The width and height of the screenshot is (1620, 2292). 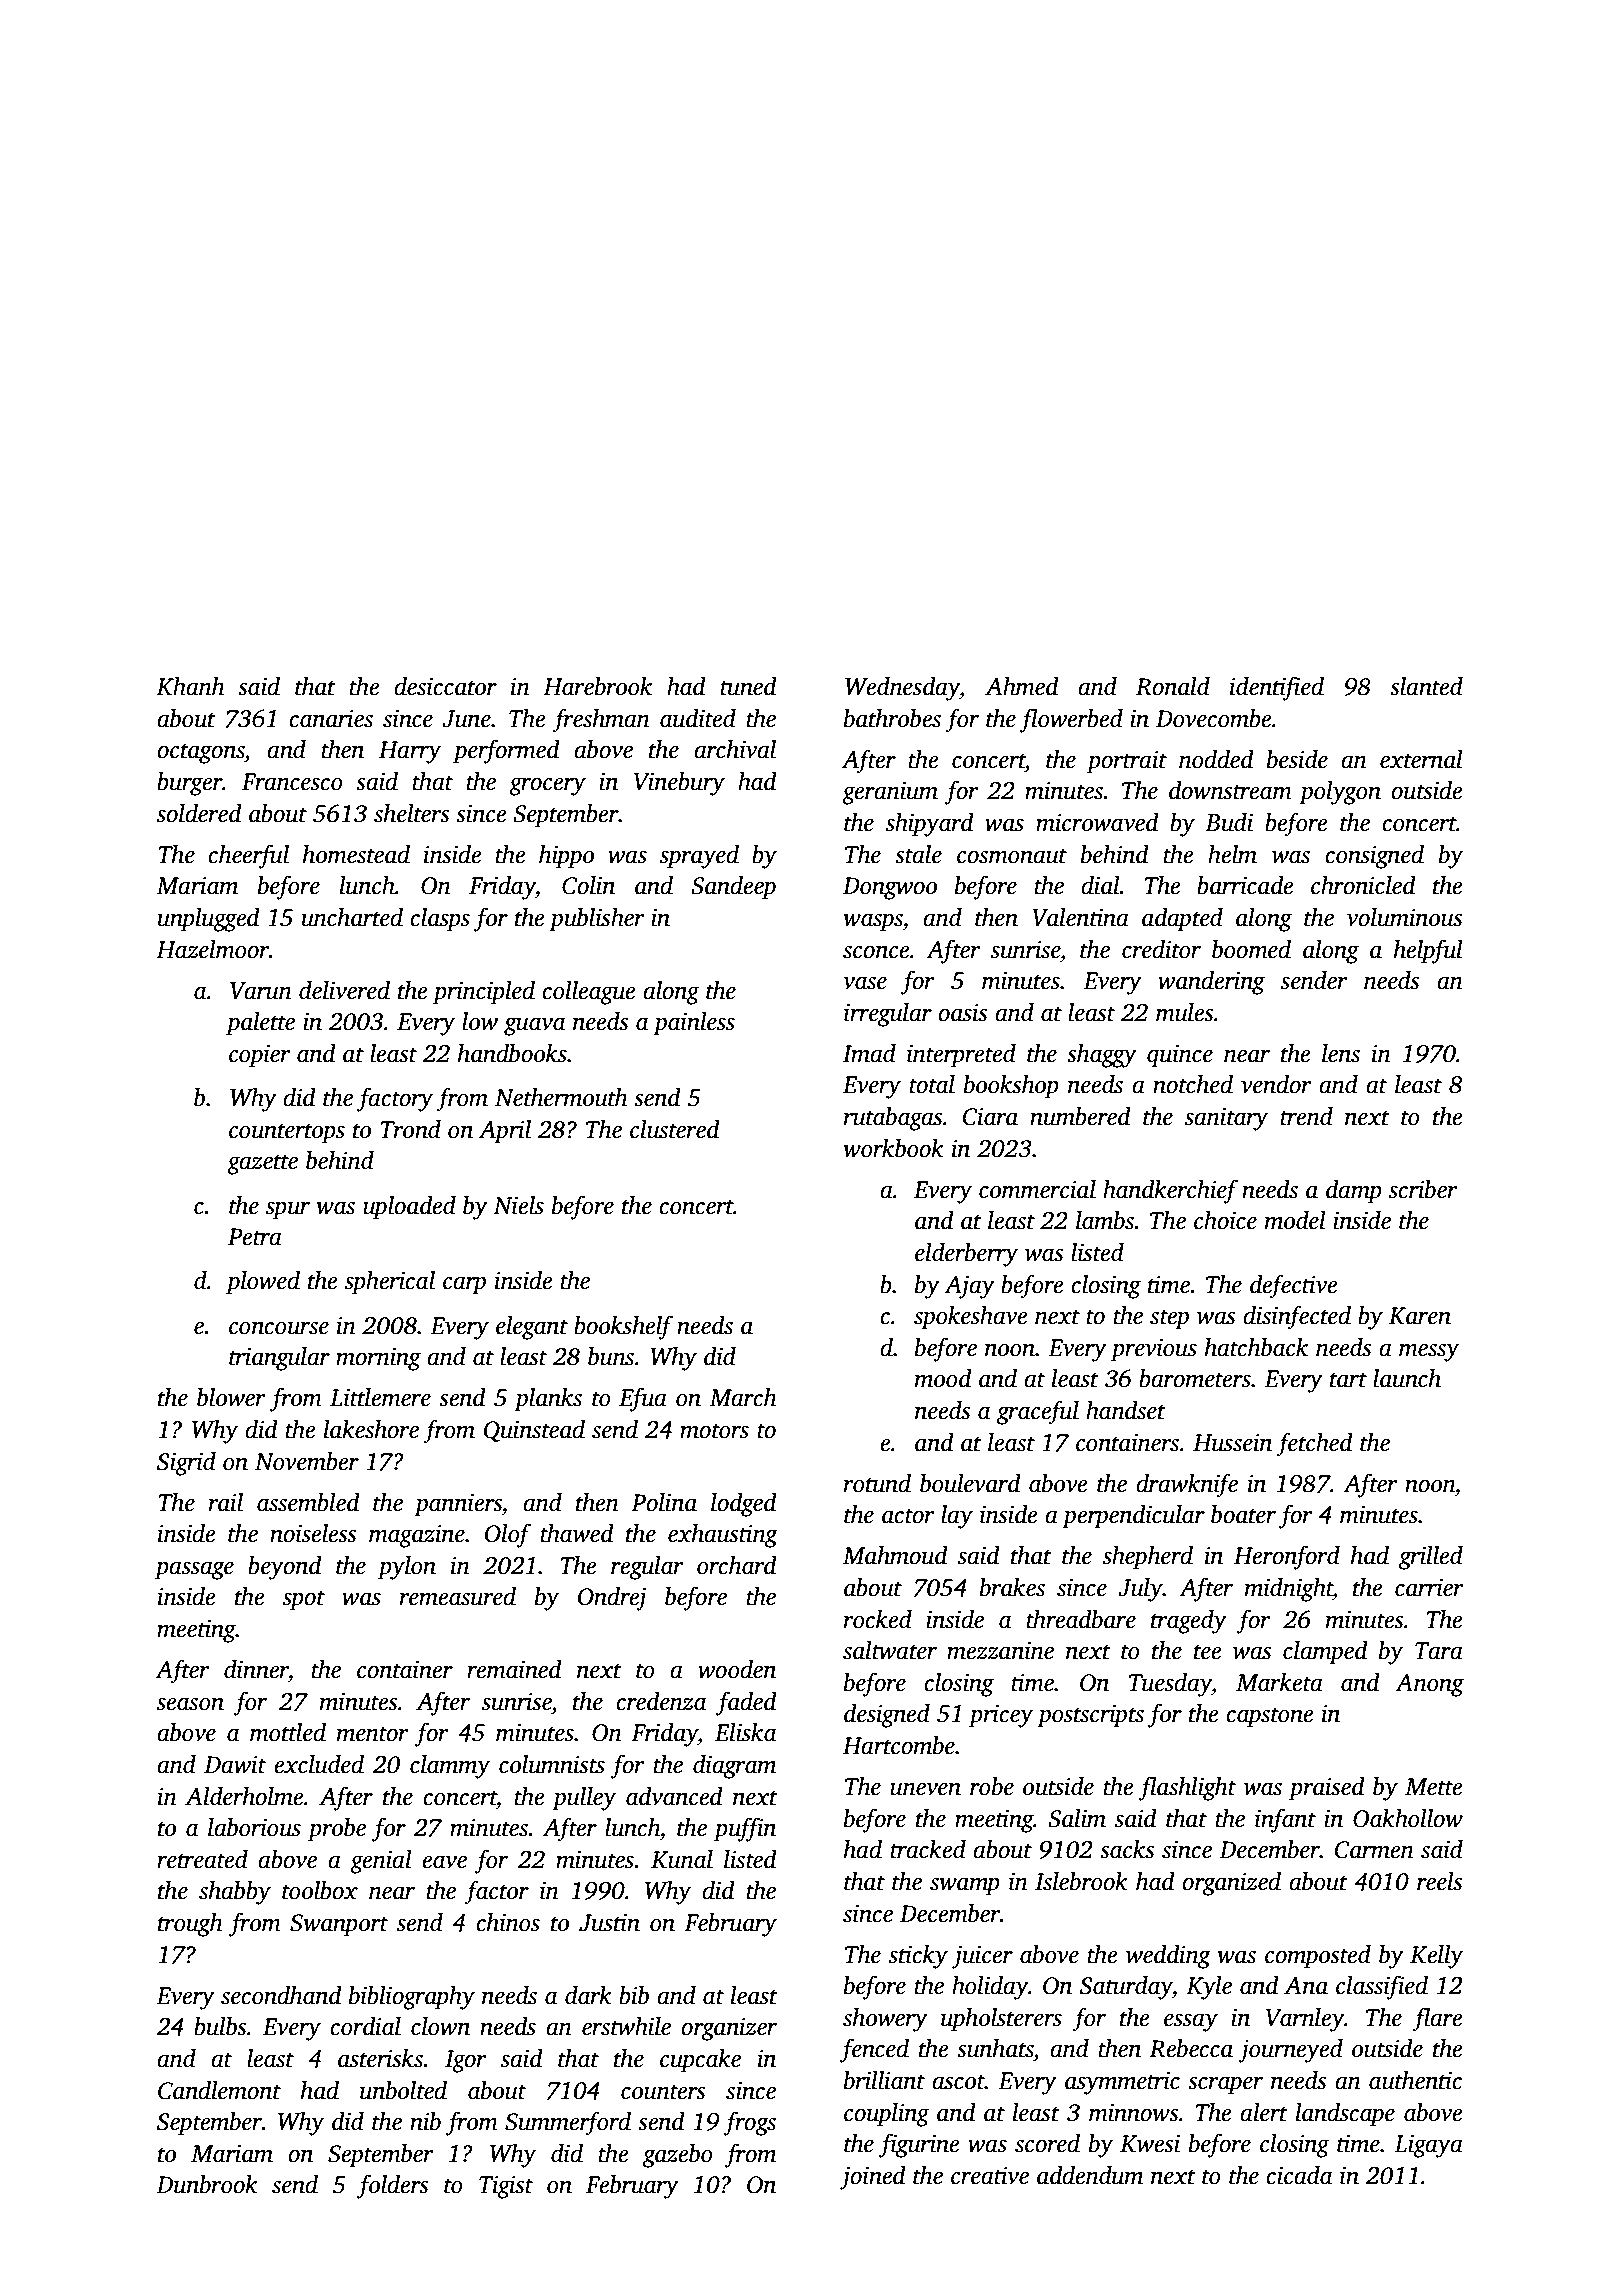 What do you see at coordinates (597, 686) in the screenshot?
I see `Harebrook` at bounding box center [597, 686].
